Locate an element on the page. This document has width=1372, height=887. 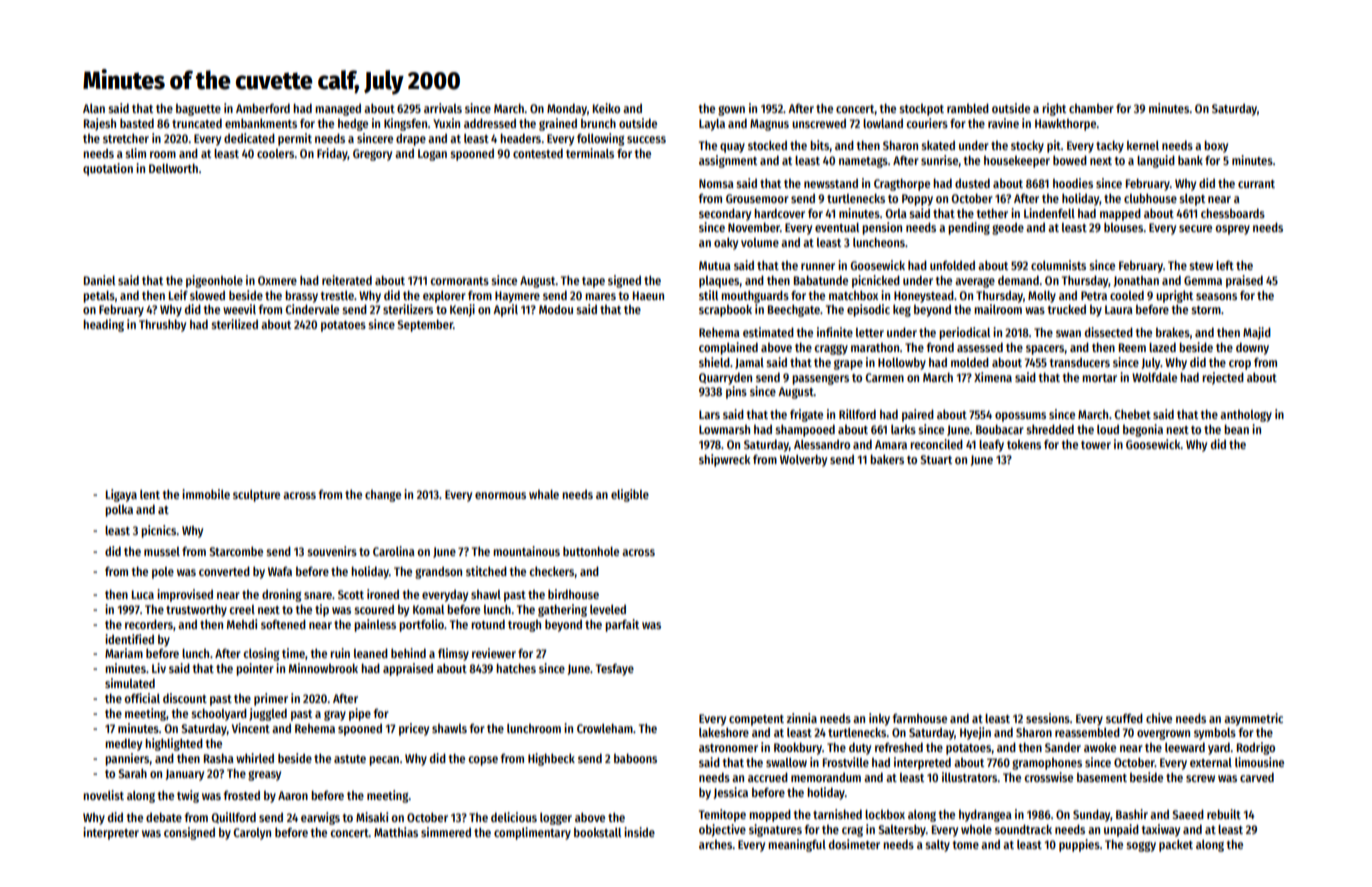
Carolyn is located at coordinates (252, 834).
